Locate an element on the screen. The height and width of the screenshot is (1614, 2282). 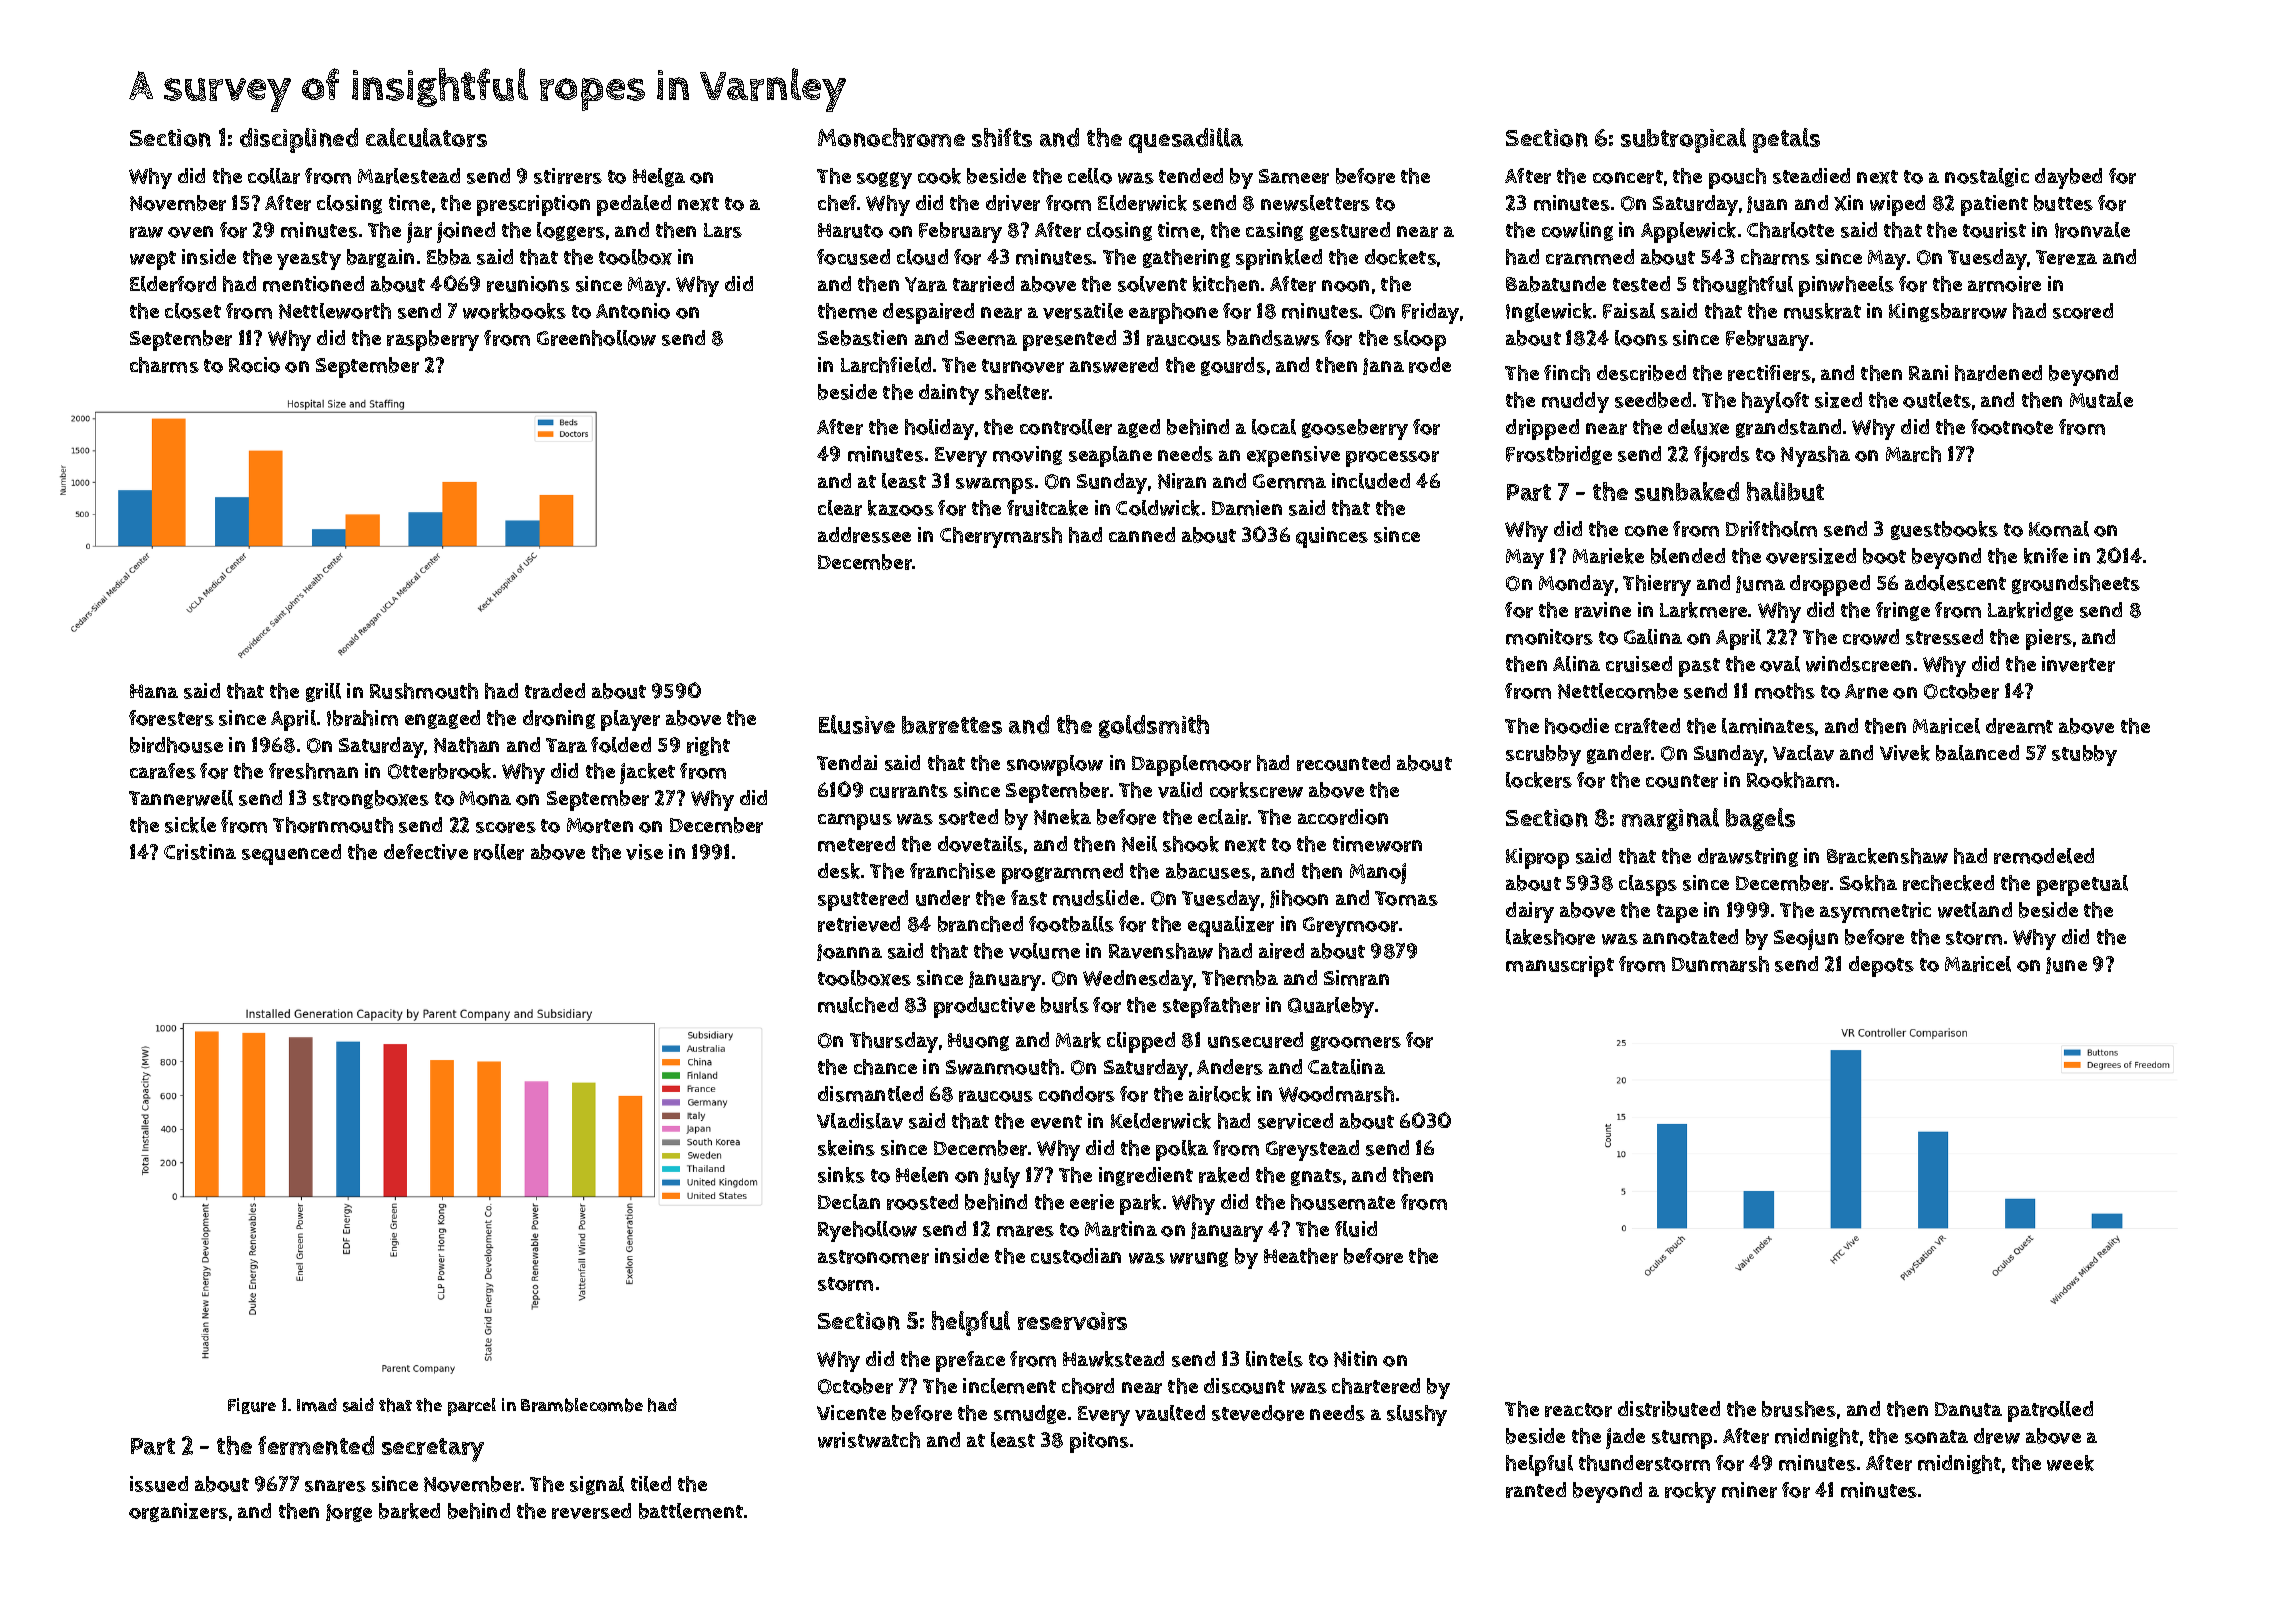
traded is located at coordinates (555, 691).
